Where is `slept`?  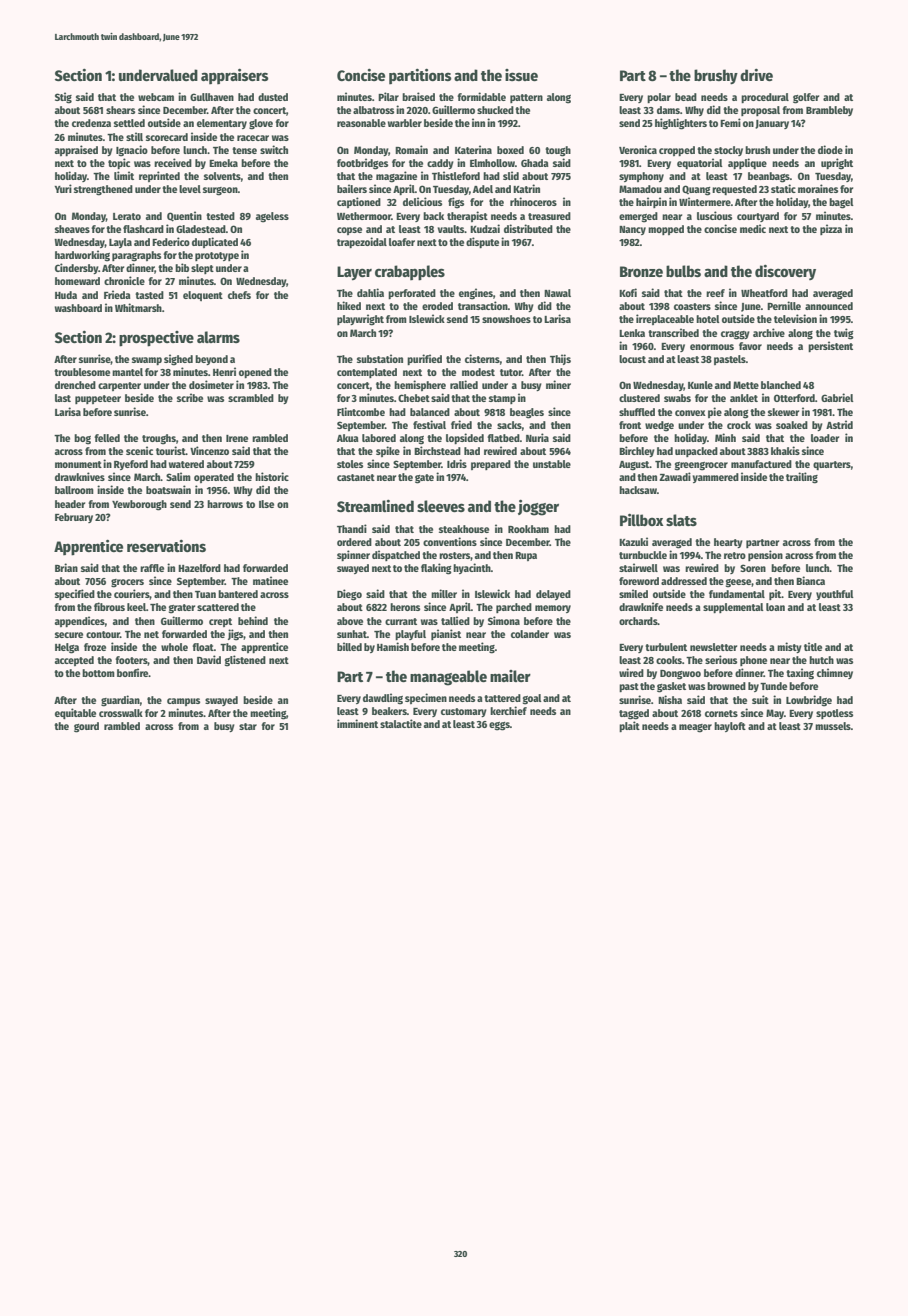
slept is located at coordinates (202, 269).
